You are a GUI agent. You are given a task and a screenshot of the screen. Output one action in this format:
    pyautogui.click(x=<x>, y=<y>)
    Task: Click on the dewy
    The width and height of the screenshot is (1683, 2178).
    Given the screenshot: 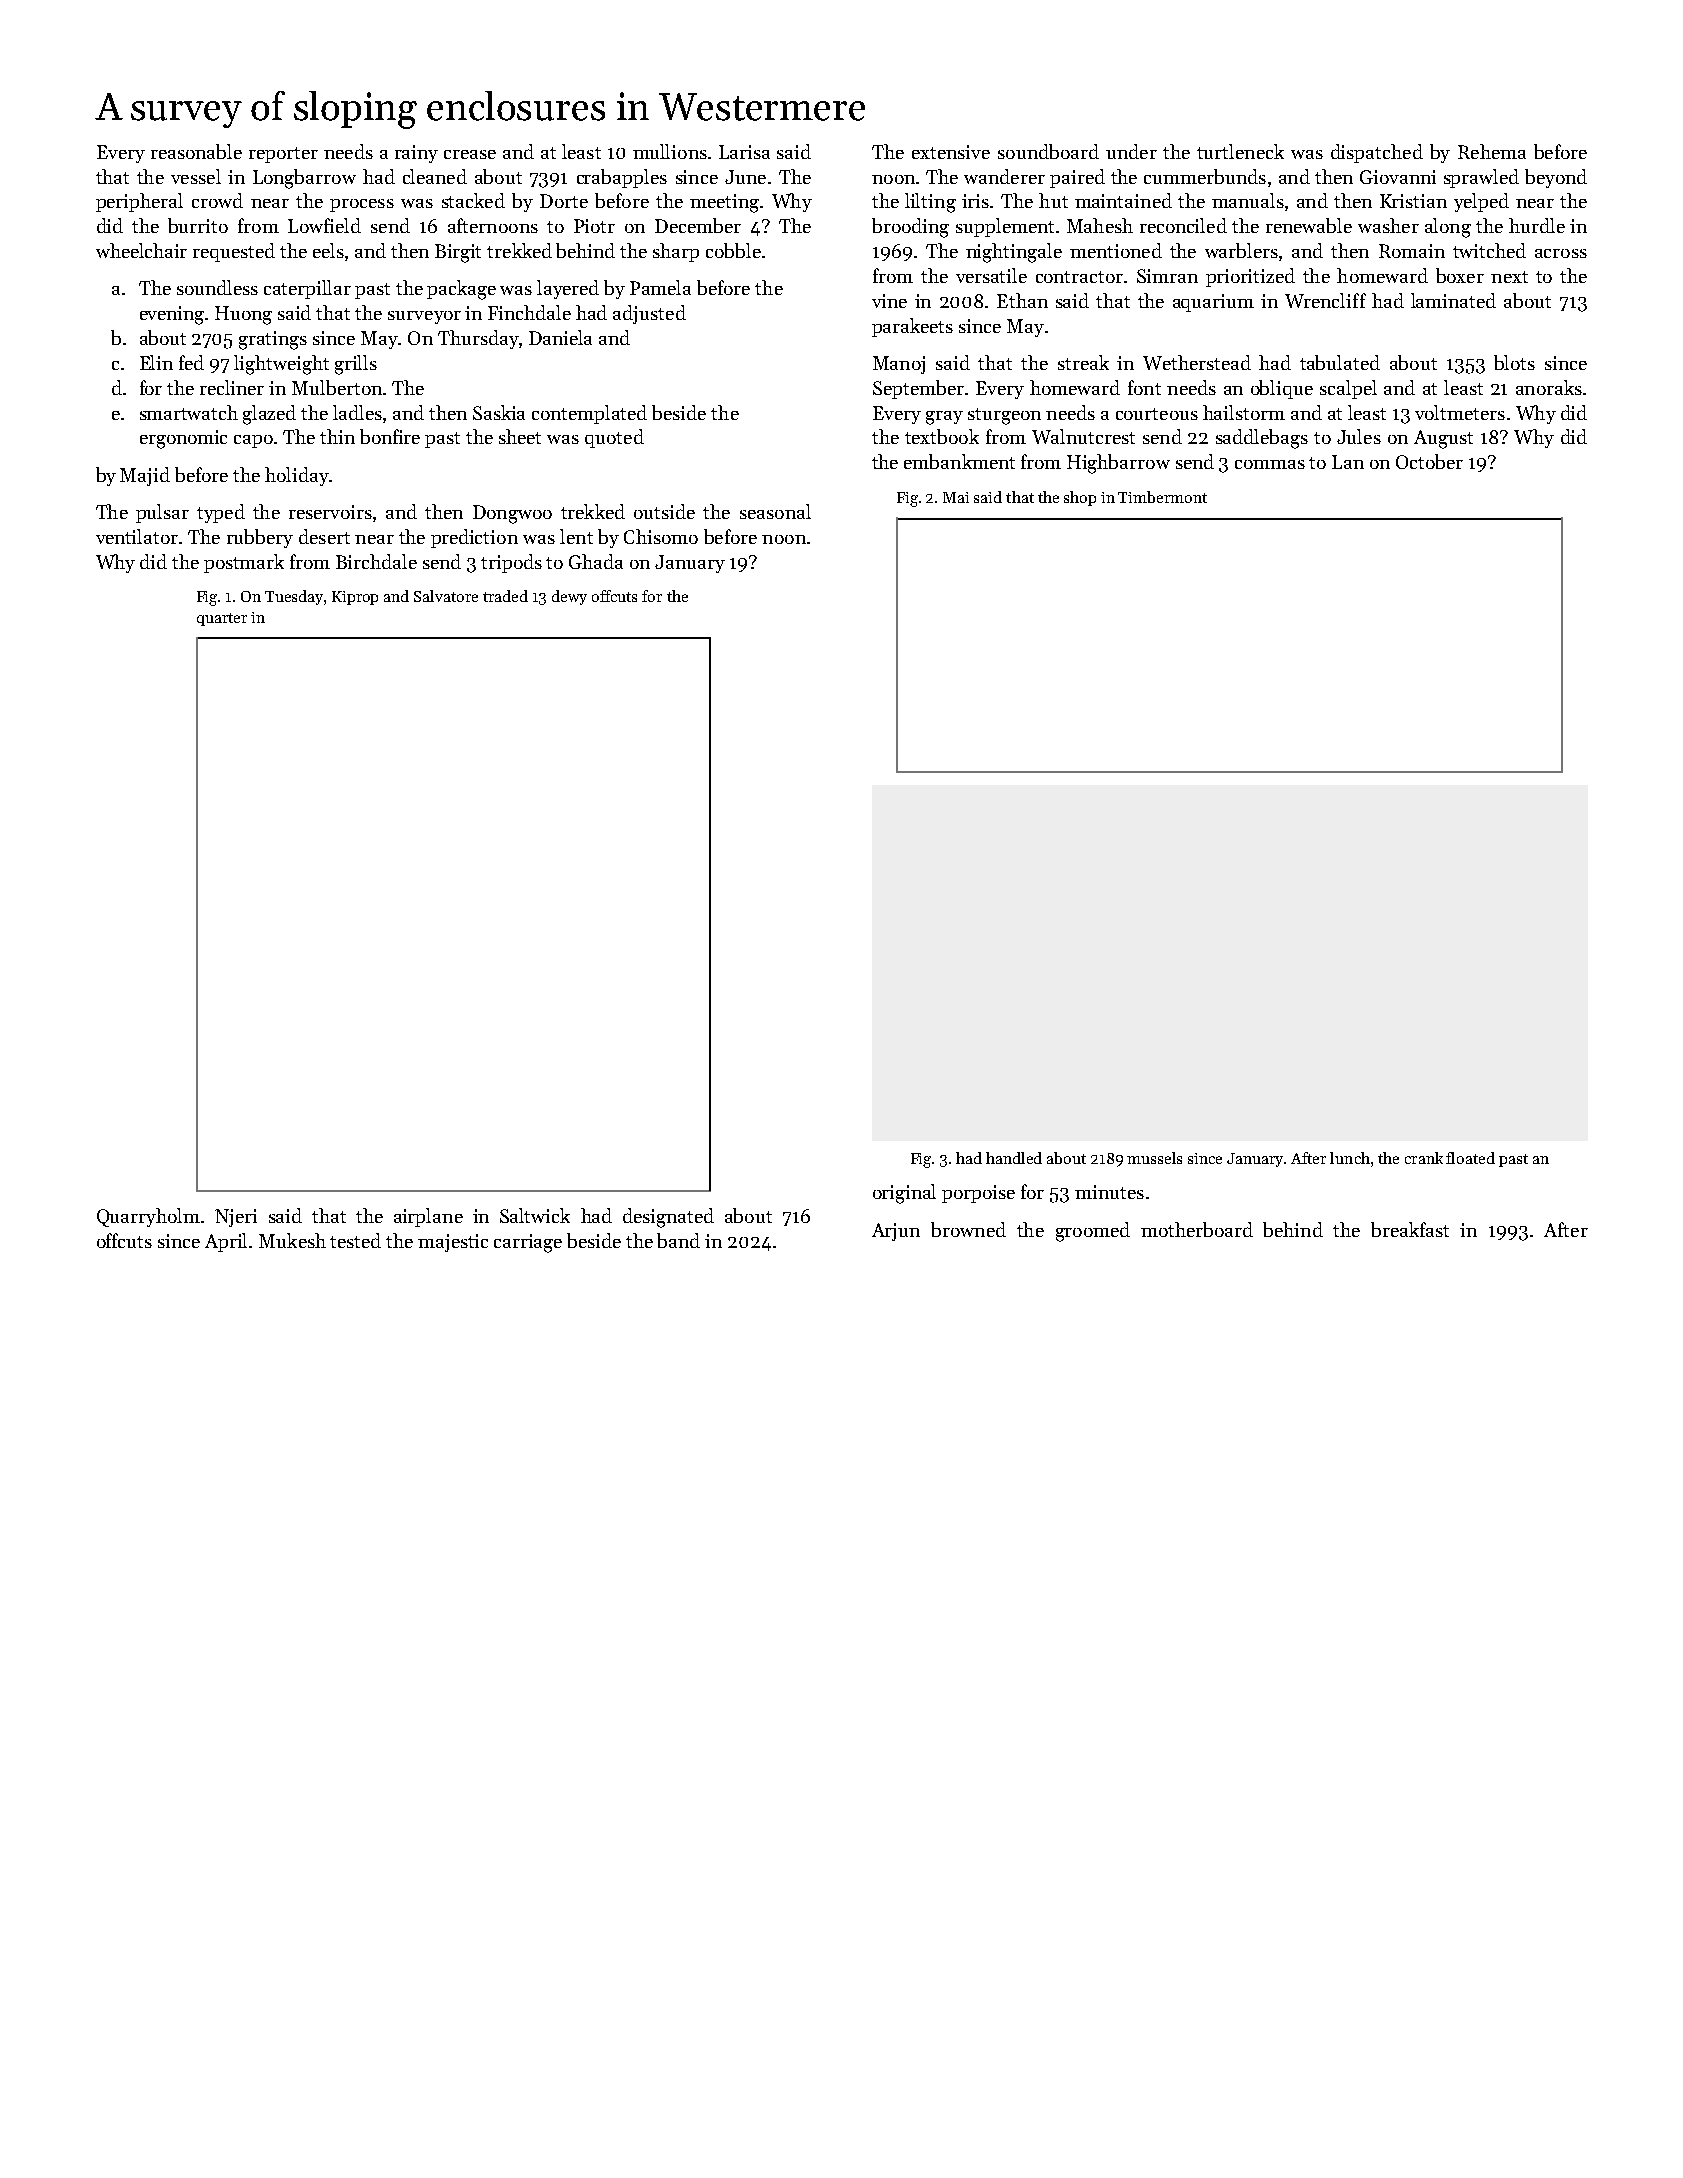 What is the action you would take?
    pyautogui.click(x=569, y=597)
